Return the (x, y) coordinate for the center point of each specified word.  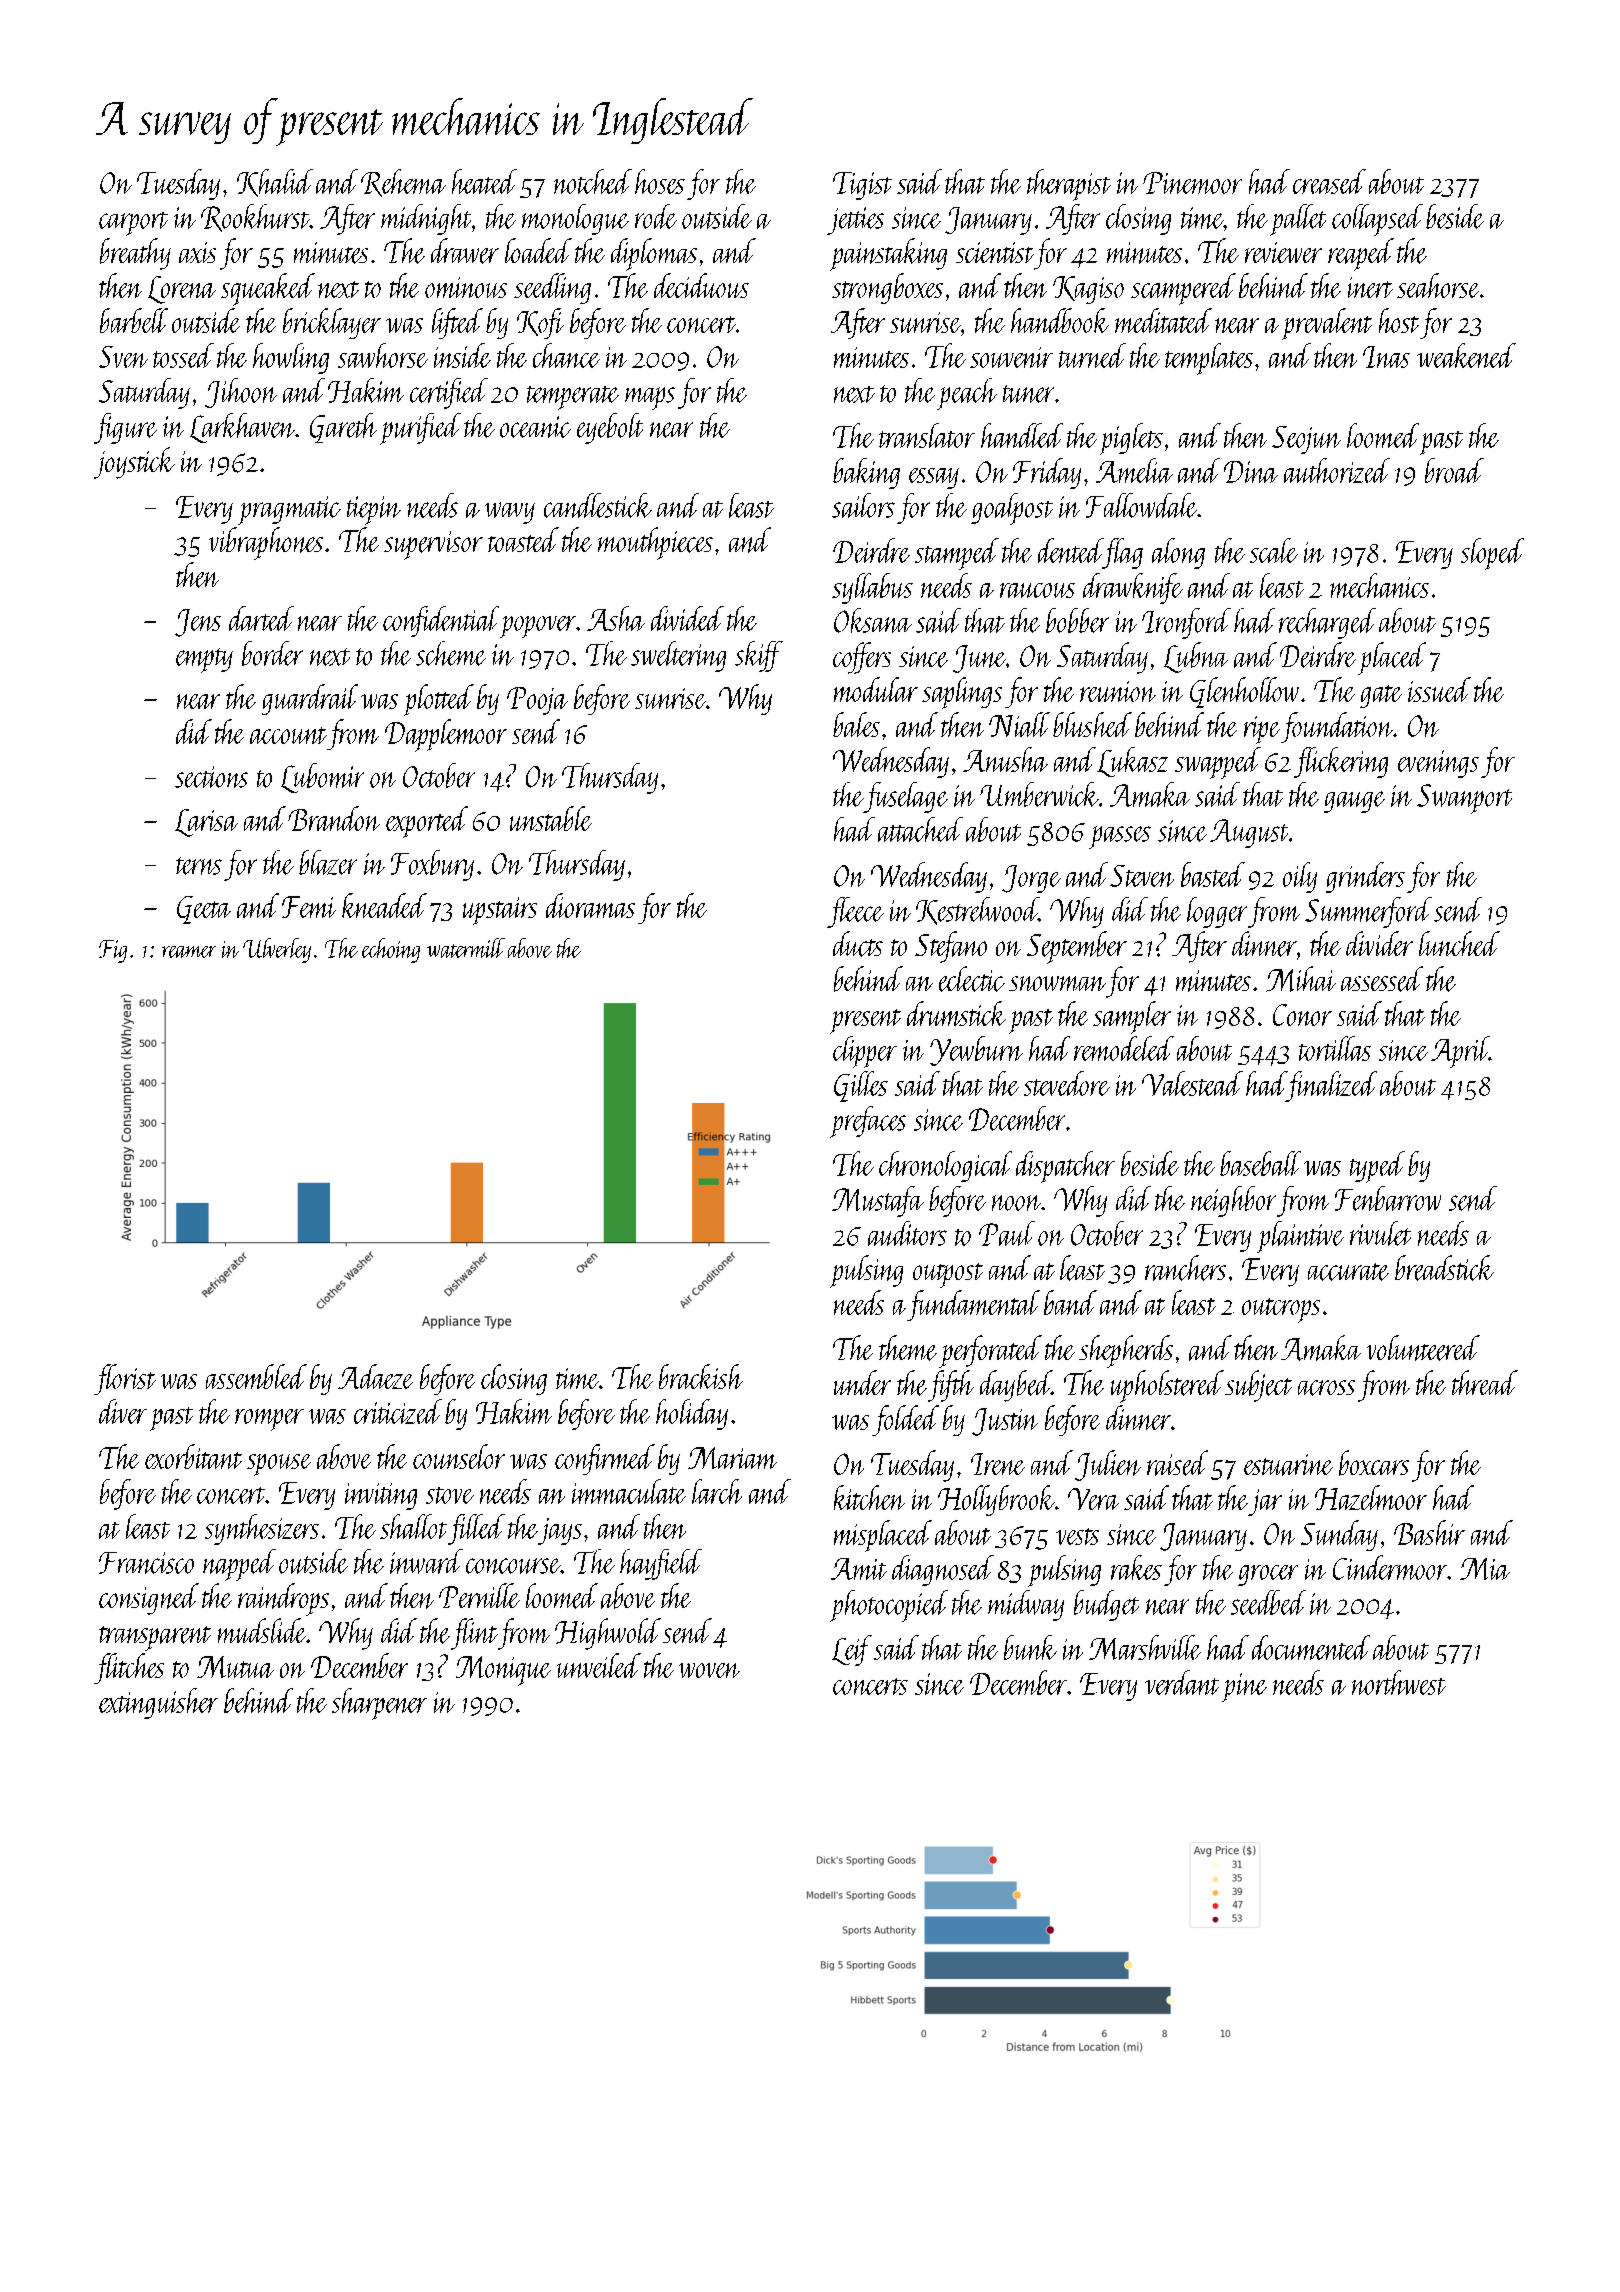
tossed (183, 355)
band (1070, 1302)
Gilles (861, 1086)
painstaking (888, 254)
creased (1329, 181)
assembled (256, 1376)
